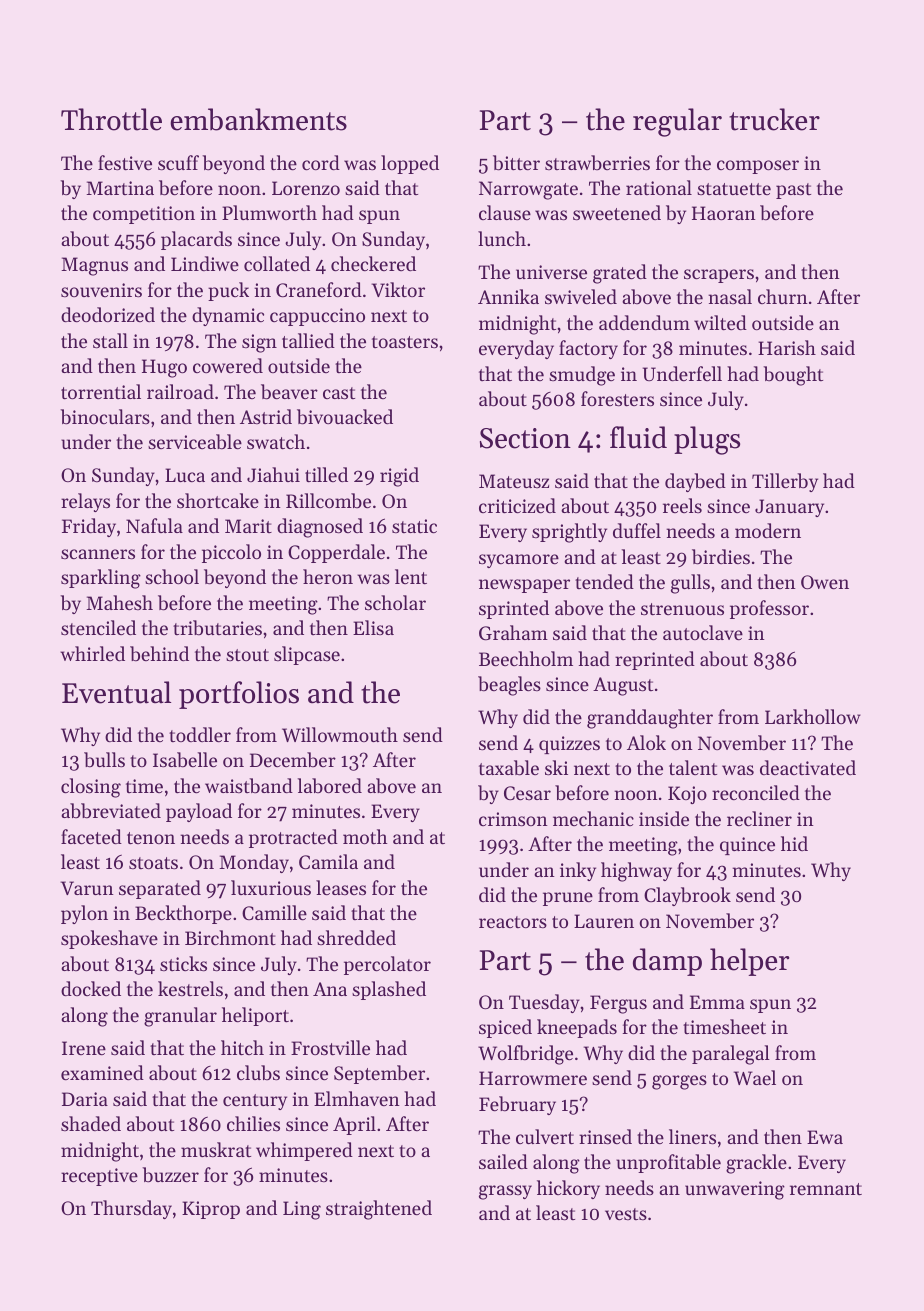  I want to click on lopped, so click(410, 164).
